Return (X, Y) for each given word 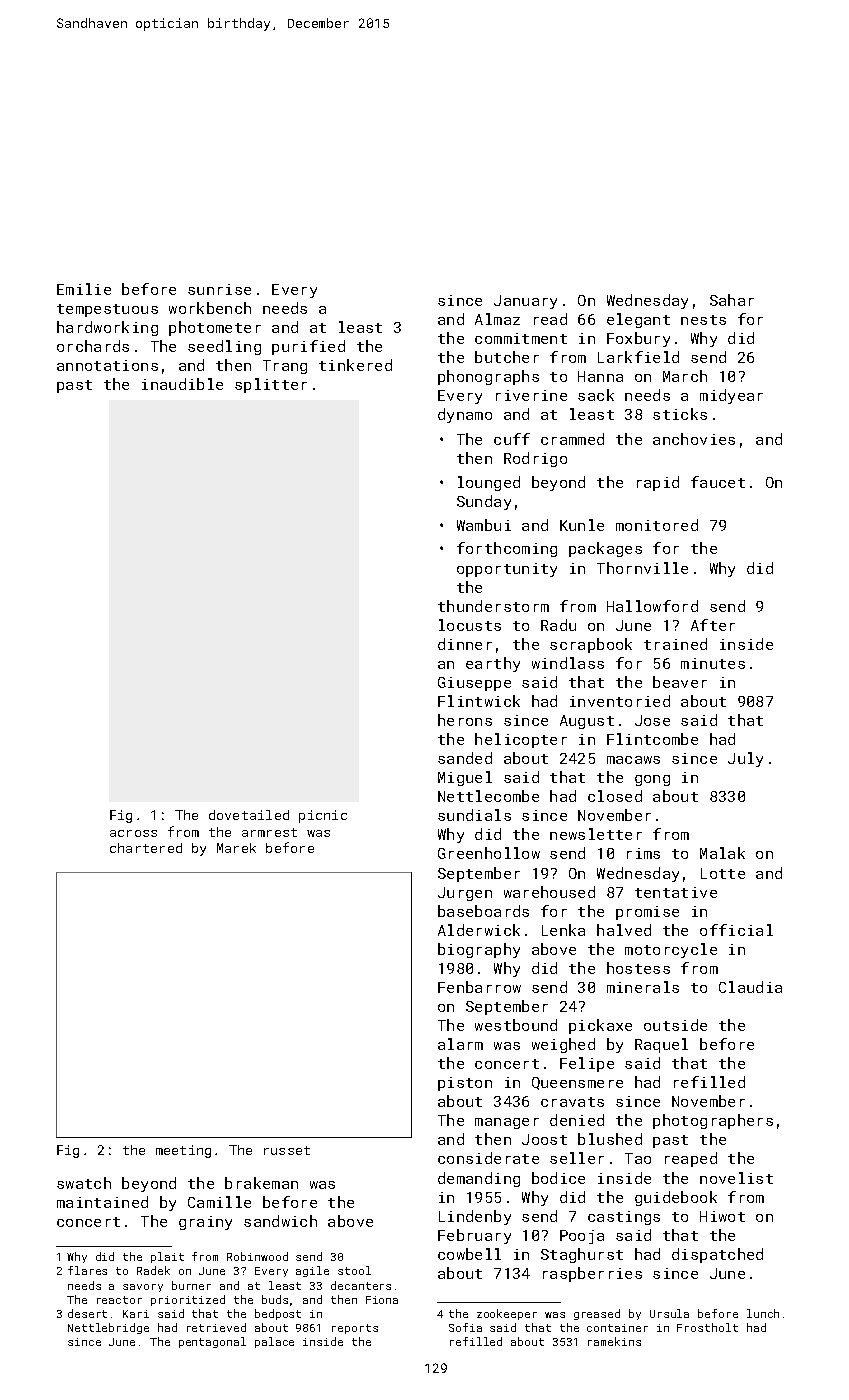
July (745, 759)
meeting (183, 1151)
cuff (512, 439)
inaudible (182, 384)
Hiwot (722, 1216)
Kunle (582, 525)
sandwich (280, 1221)
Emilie (84, 289)
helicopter (521, 740)
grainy (205, 1223)
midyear (731, 396)
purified (308, 347)
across (133, 833)
